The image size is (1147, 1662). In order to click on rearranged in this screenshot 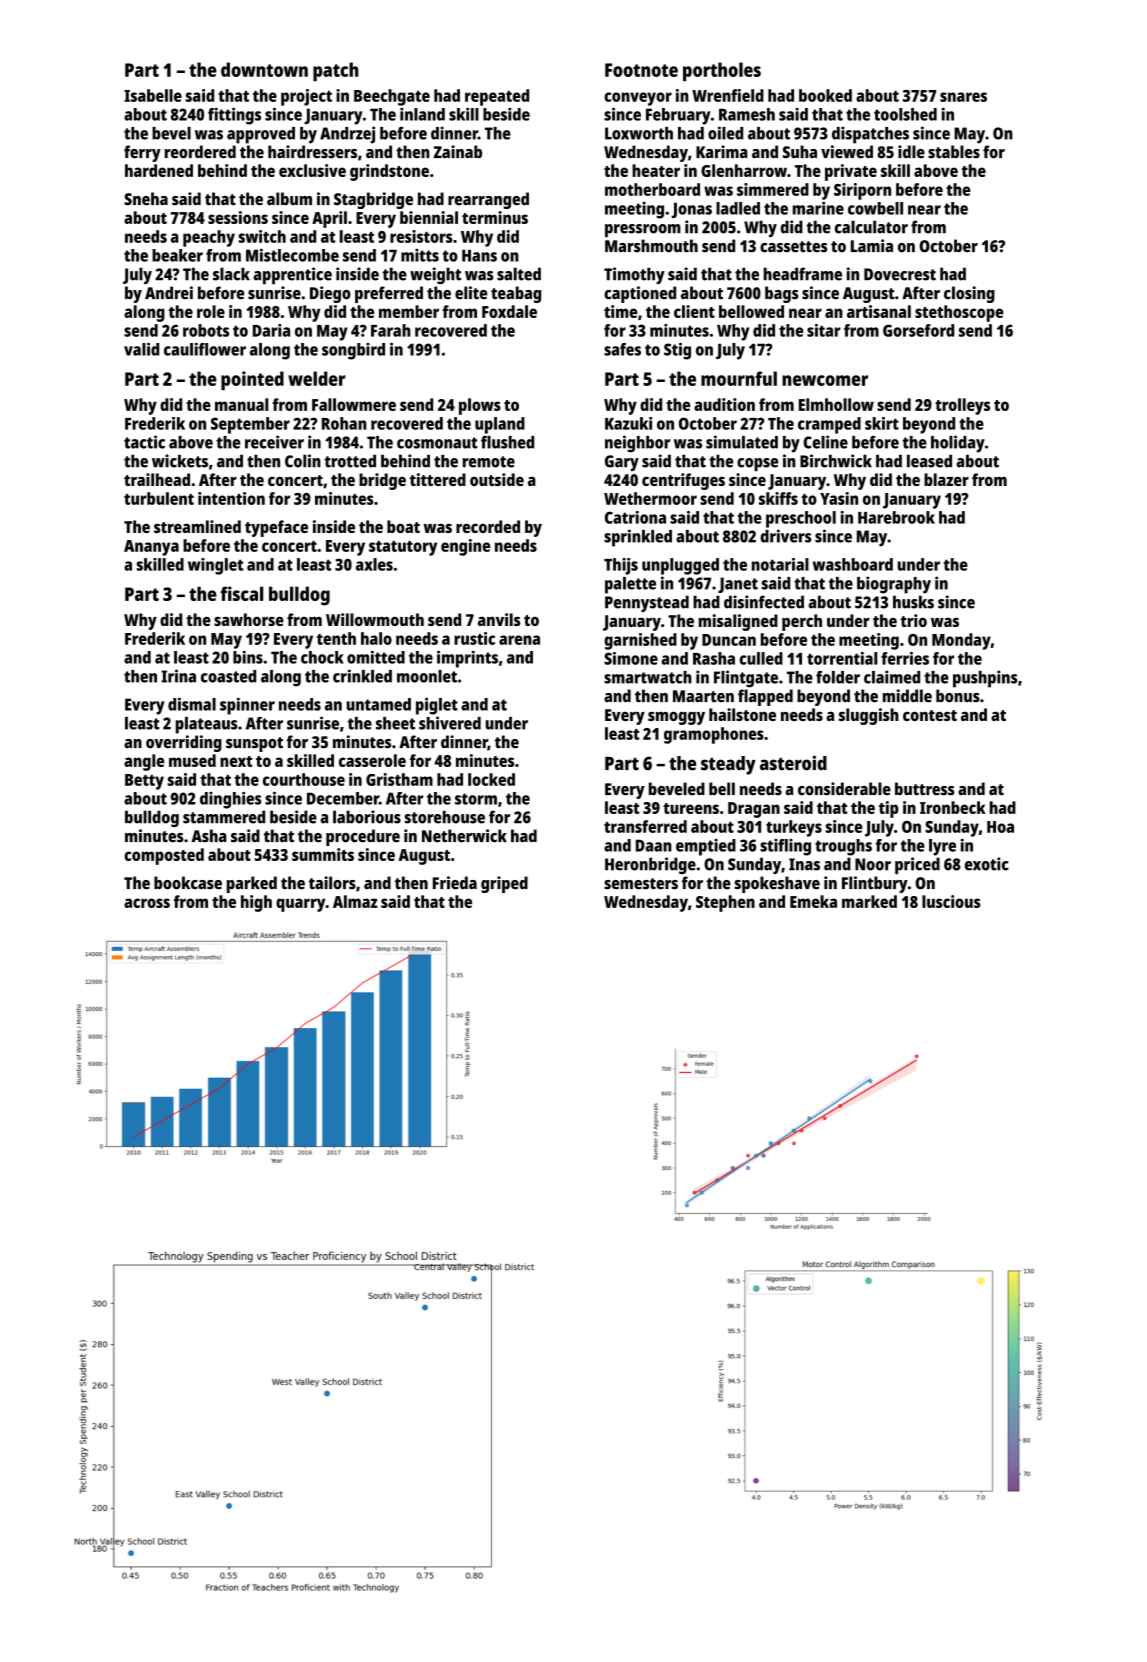, I will do `click(488, 200)`.
